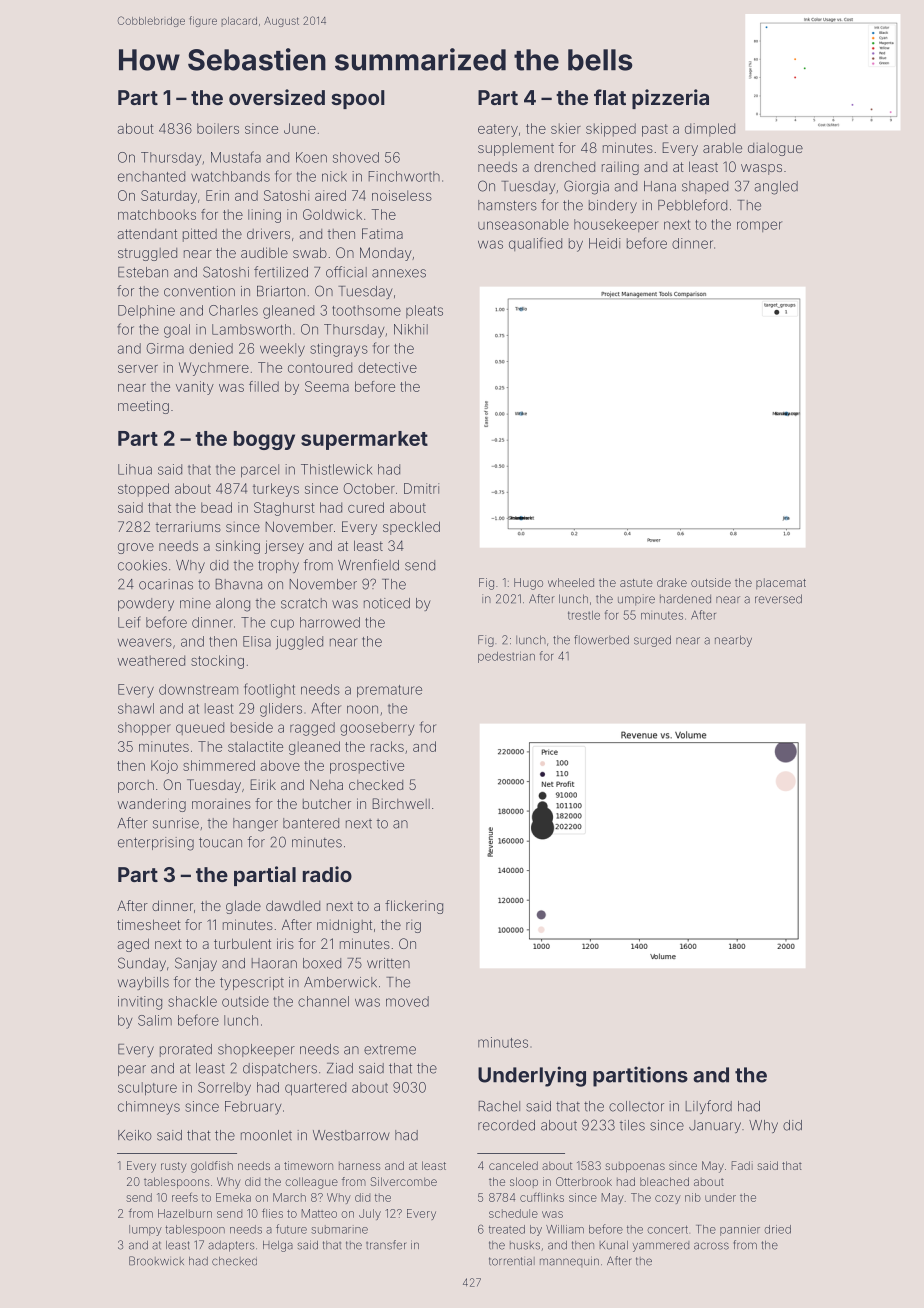 This document has width=924, height=1308. I want to click on lumpy, so click(145, 1230).
